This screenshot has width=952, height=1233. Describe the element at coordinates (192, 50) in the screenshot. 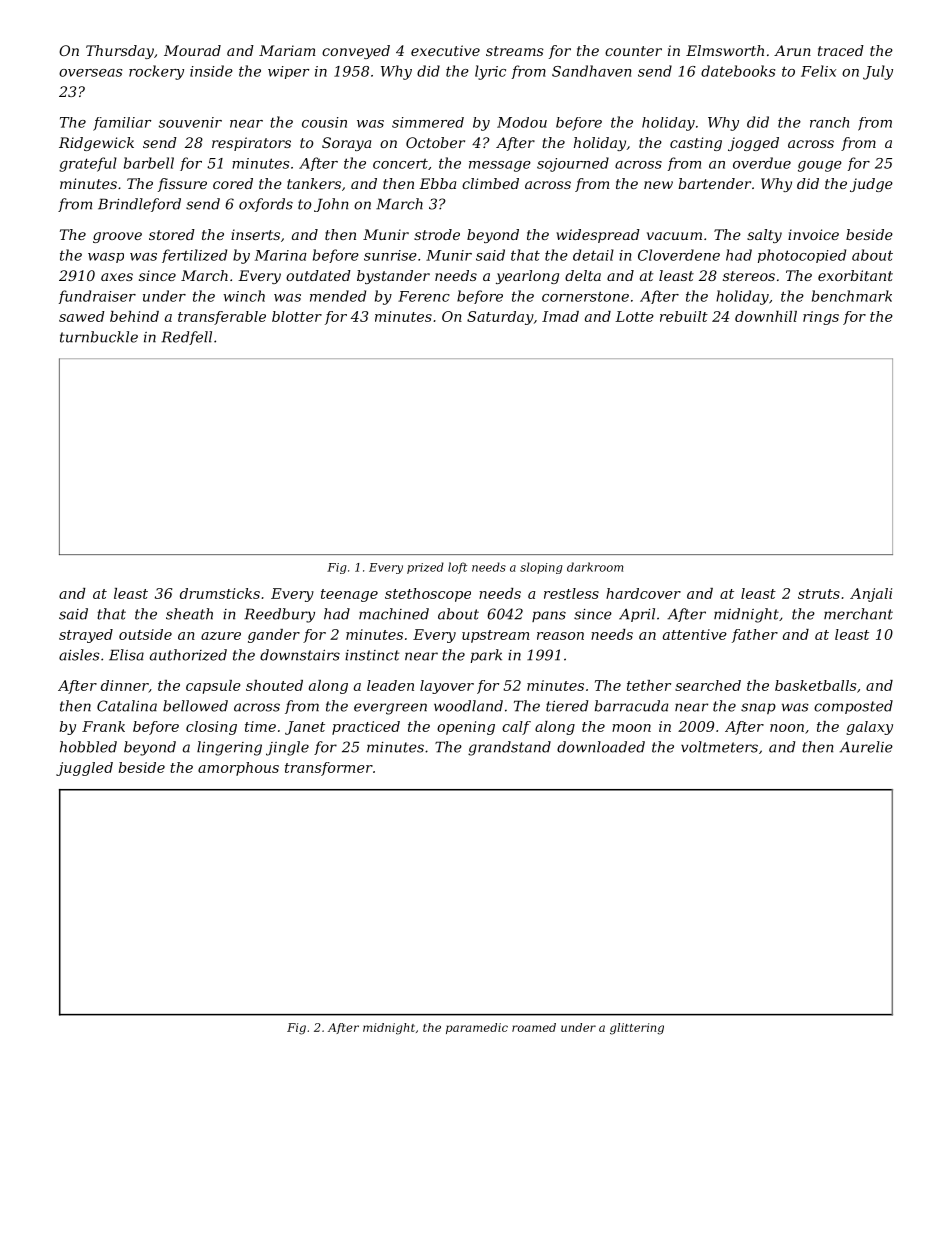

I see `Mourad` at that location.
